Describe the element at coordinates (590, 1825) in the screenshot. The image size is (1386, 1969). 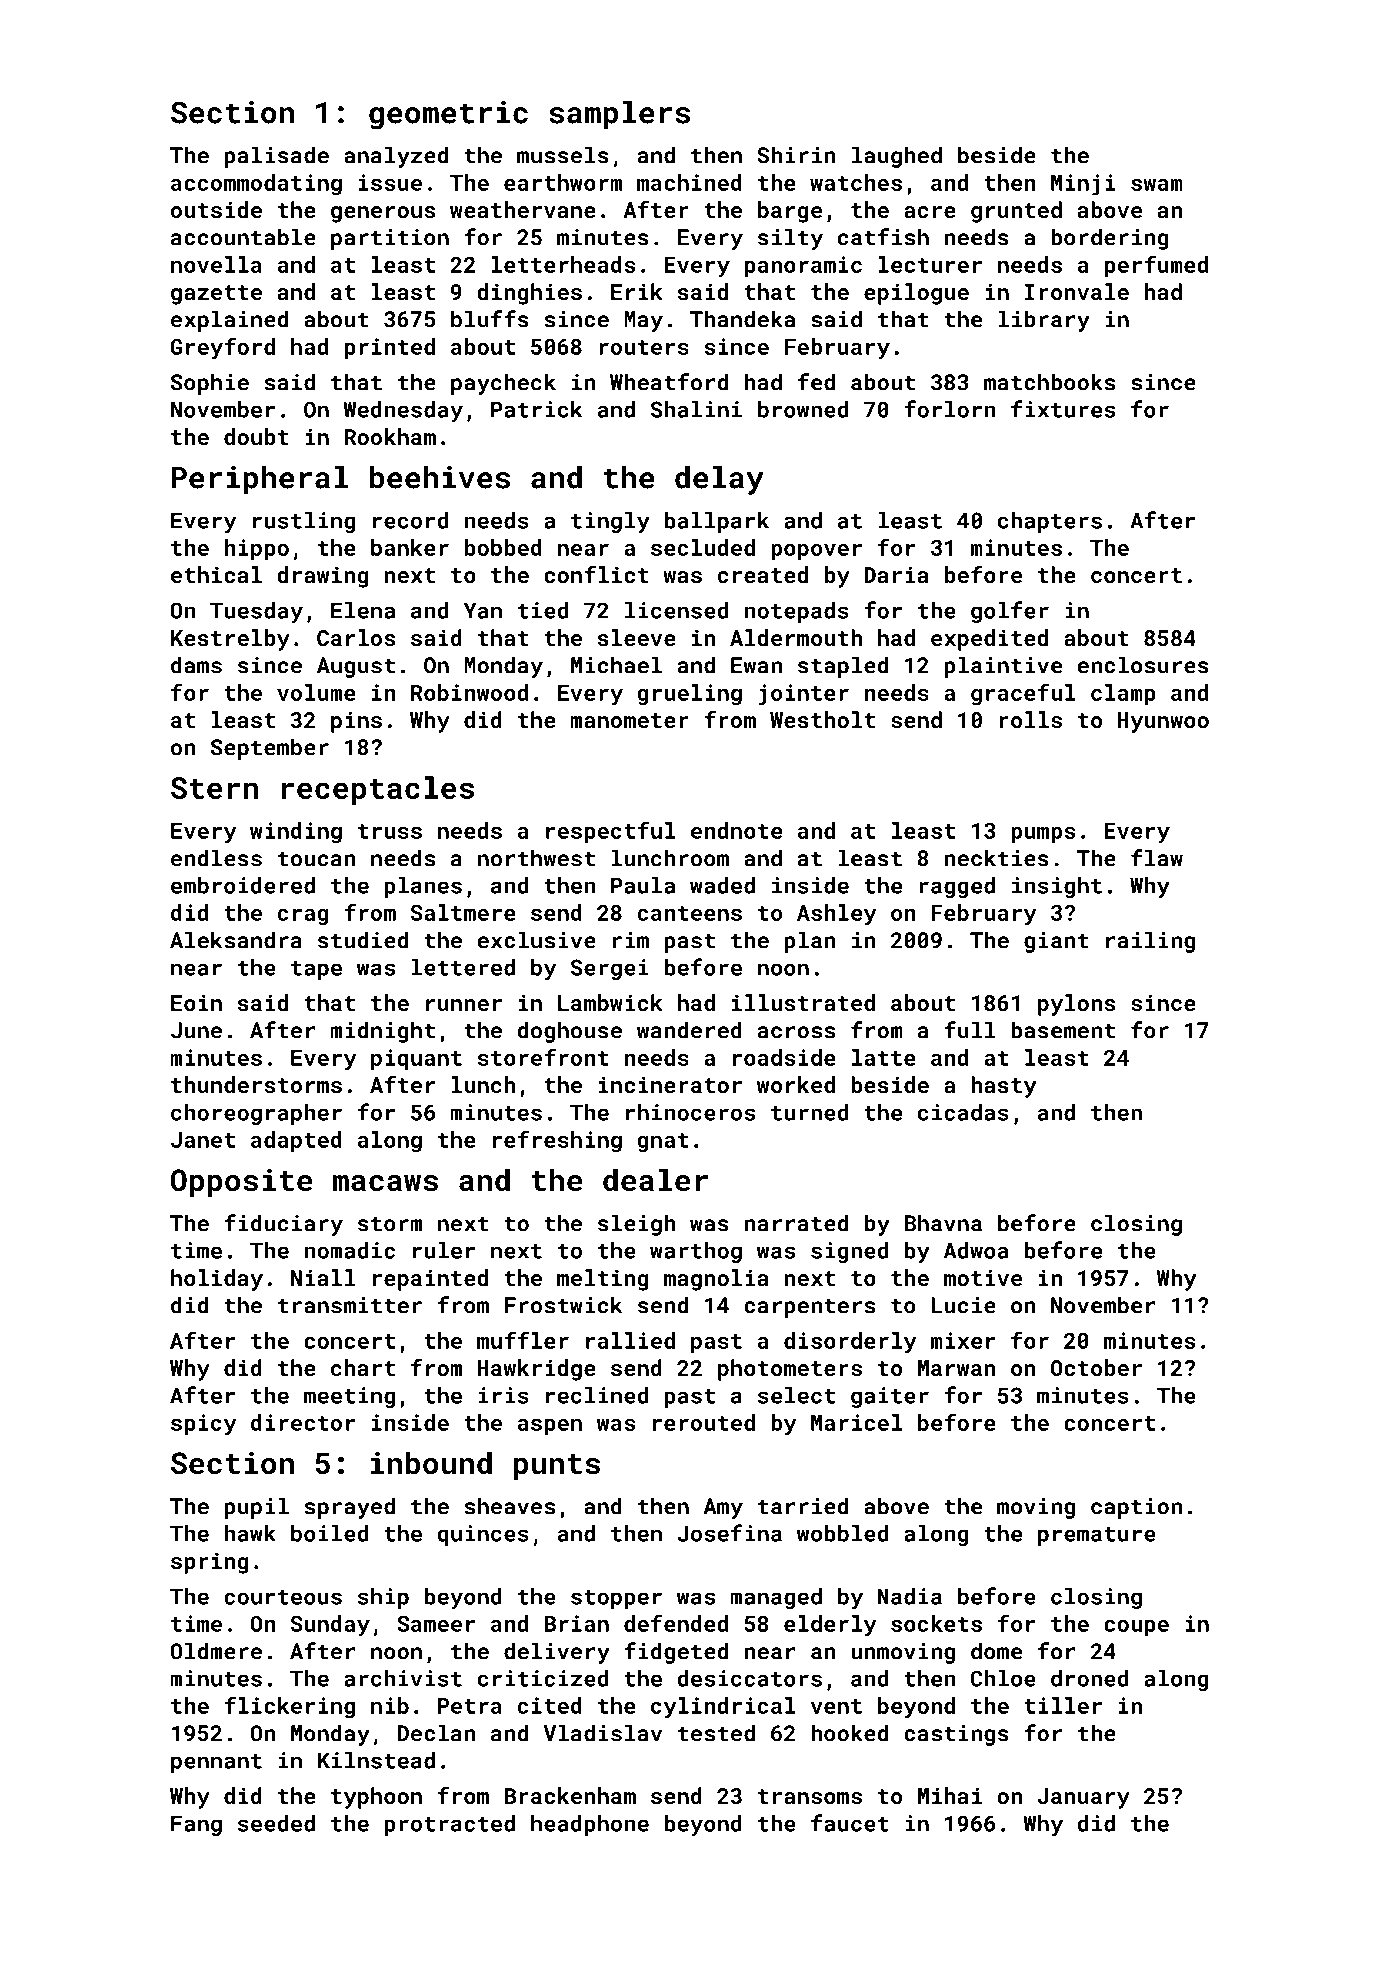
I see `headphone` at that location.
